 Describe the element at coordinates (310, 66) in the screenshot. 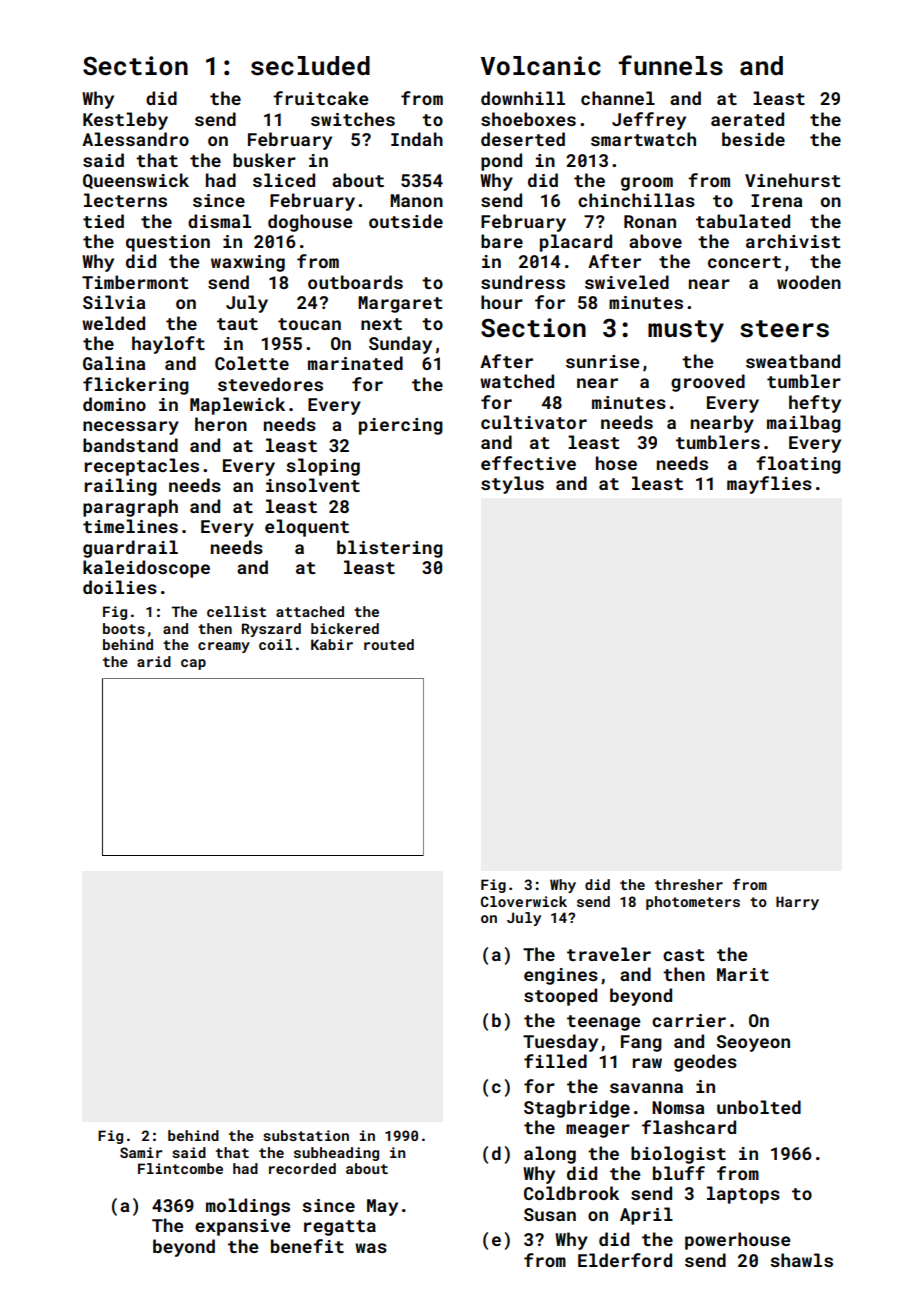

I see `secluded` at that location.
